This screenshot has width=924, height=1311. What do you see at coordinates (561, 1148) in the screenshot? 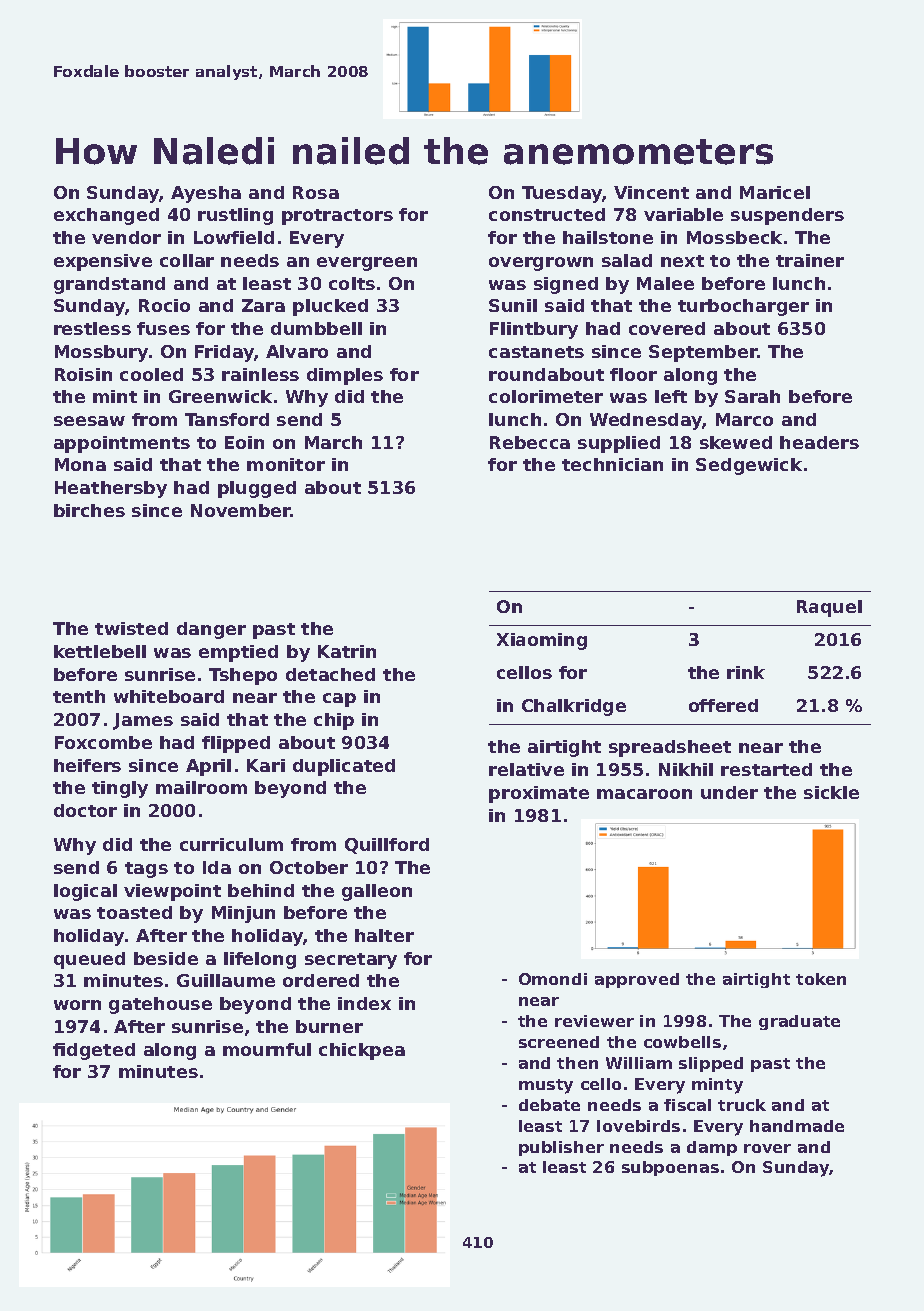
I see `publisher` at bounding box center [561, 1148].
